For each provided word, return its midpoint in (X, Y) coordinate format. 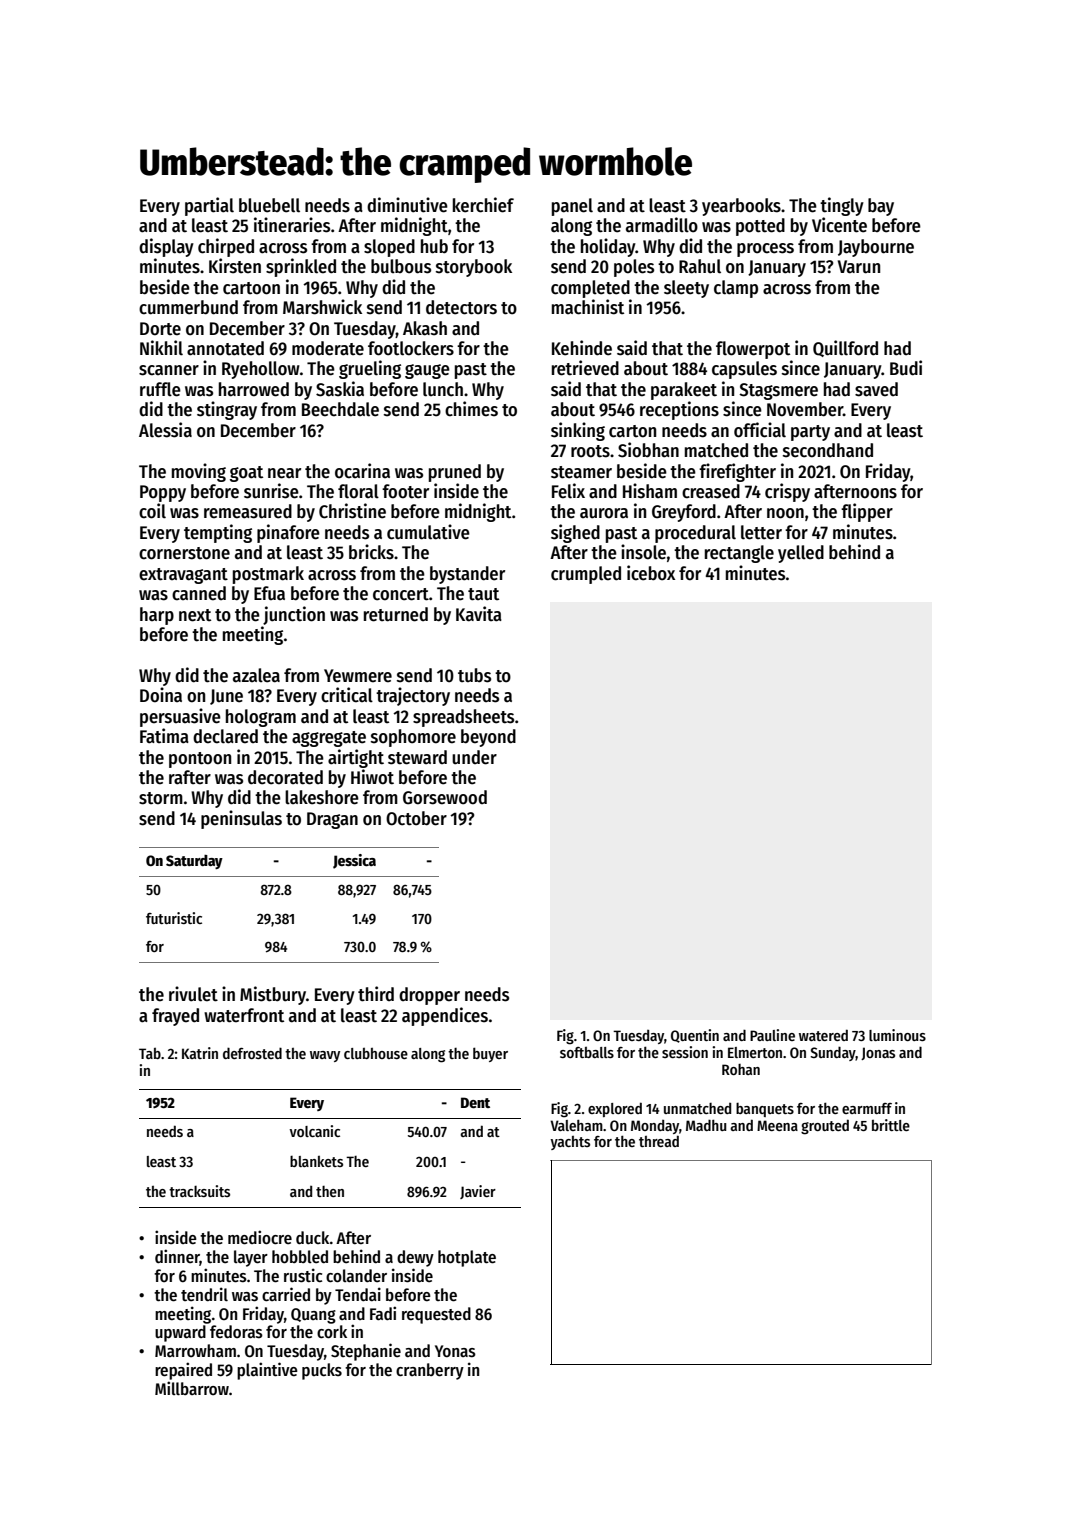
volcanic (315, 1131)
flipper (867, 512)
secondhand (828, 450)
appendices (445, 1016)
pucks (322, 1371)
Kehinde (582, 348)
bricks (371, 552)
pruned (455, 473)
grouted (825, 1127)
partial (209, 206)
